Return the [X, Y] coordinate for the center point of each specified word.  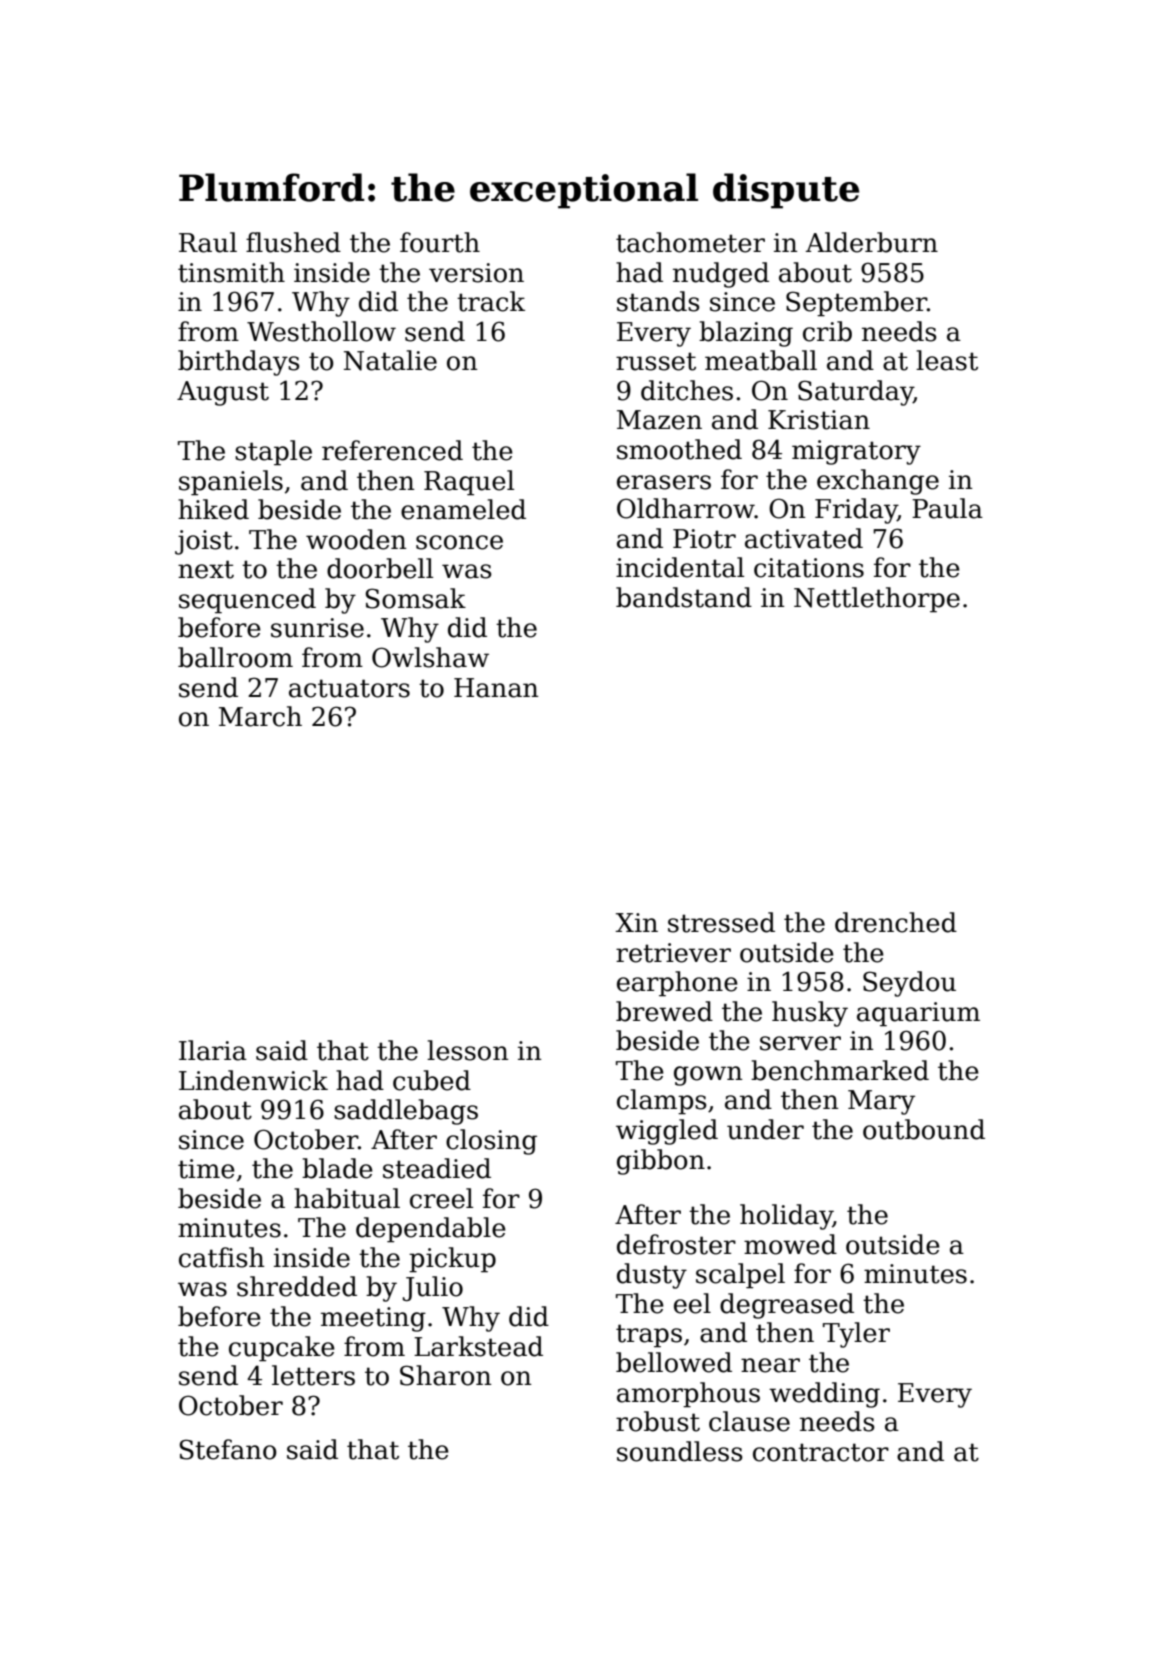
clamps [662, 1102]
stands [658, 301]
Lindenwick [253, 1080]
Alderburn [871, 242]
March [260, 716]
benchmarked [840, 1070]
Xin [636, 922]
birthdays [239, 363]
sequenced [247, 601]
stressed [721, 922]
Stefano [228, 1449]
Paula [947, 508]
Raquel [469, 483]
